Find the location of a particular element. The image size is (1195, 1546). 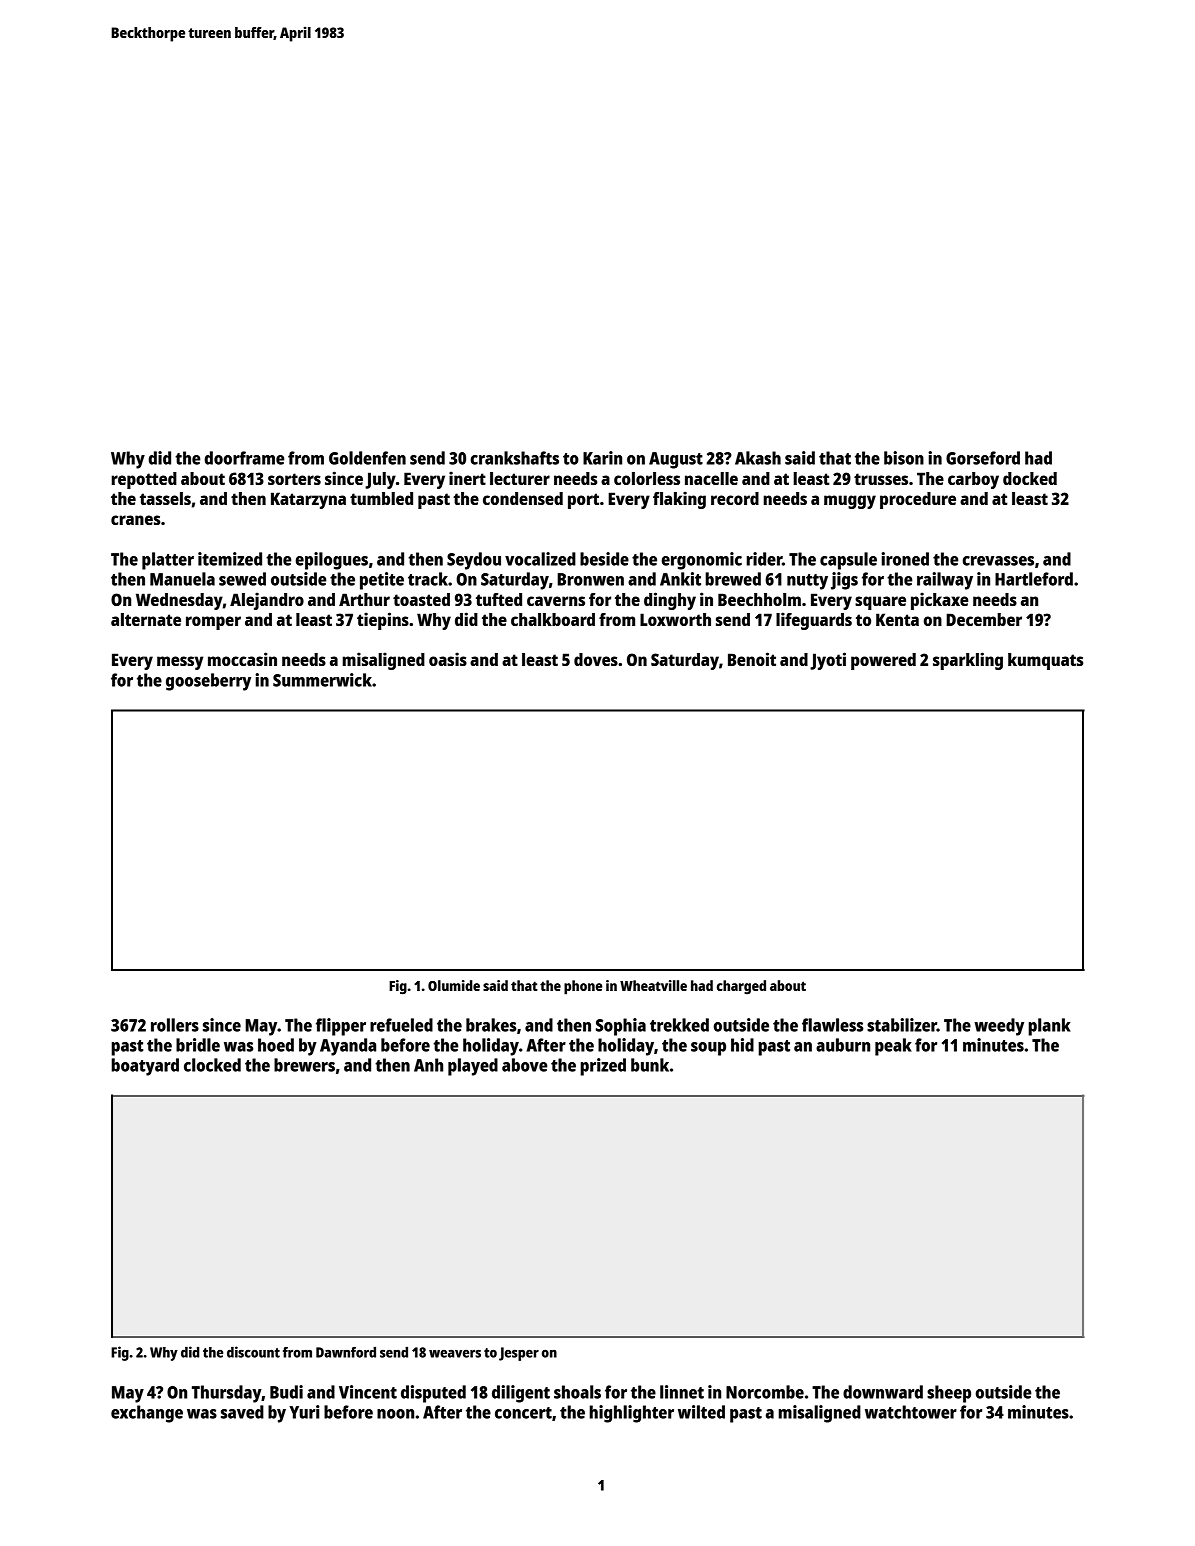

stabilizer is located at coordinates (902, 1025).
